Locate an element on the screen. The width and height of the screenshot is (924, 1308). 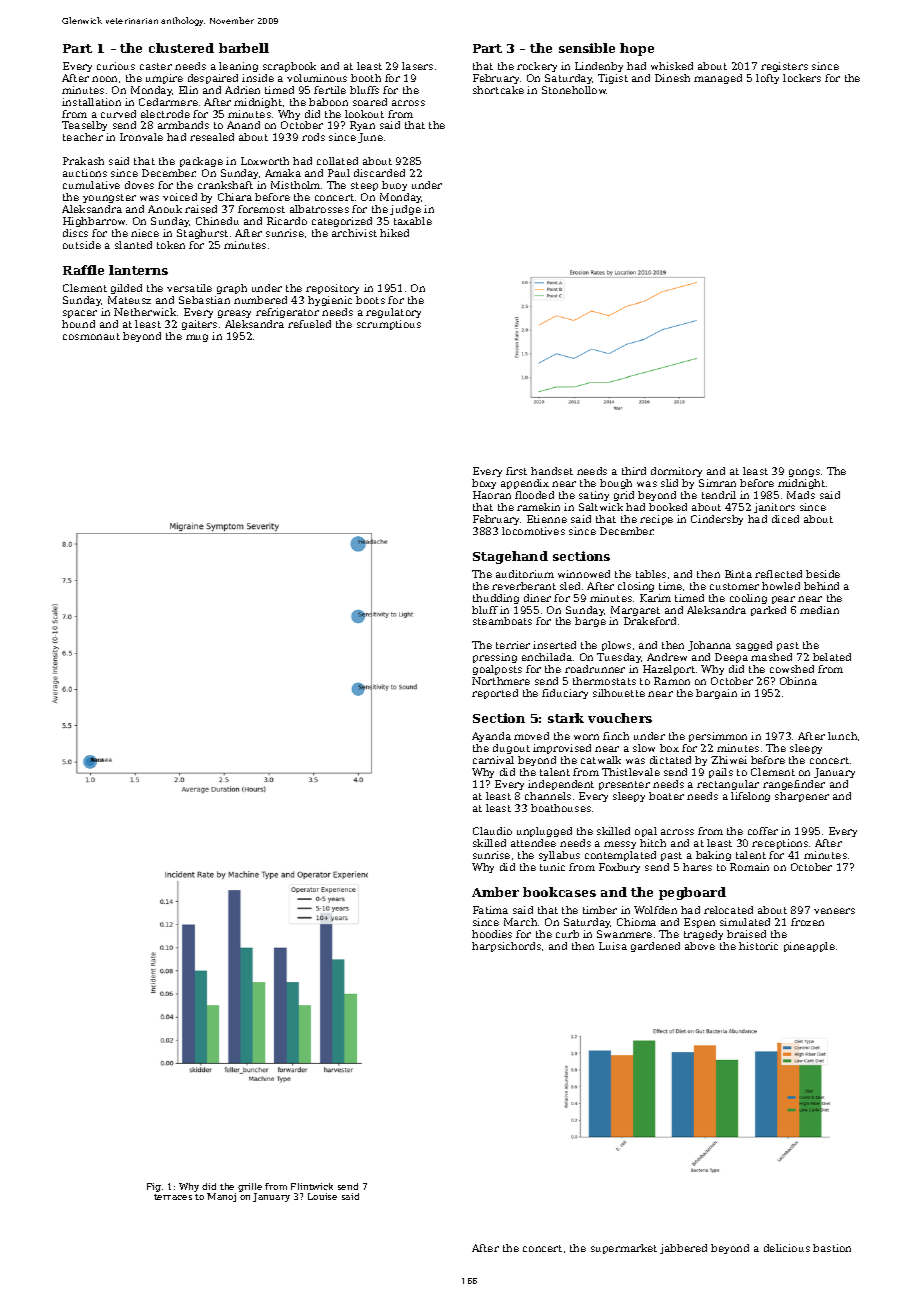
Claudio is located at coordinates (492, 831).
